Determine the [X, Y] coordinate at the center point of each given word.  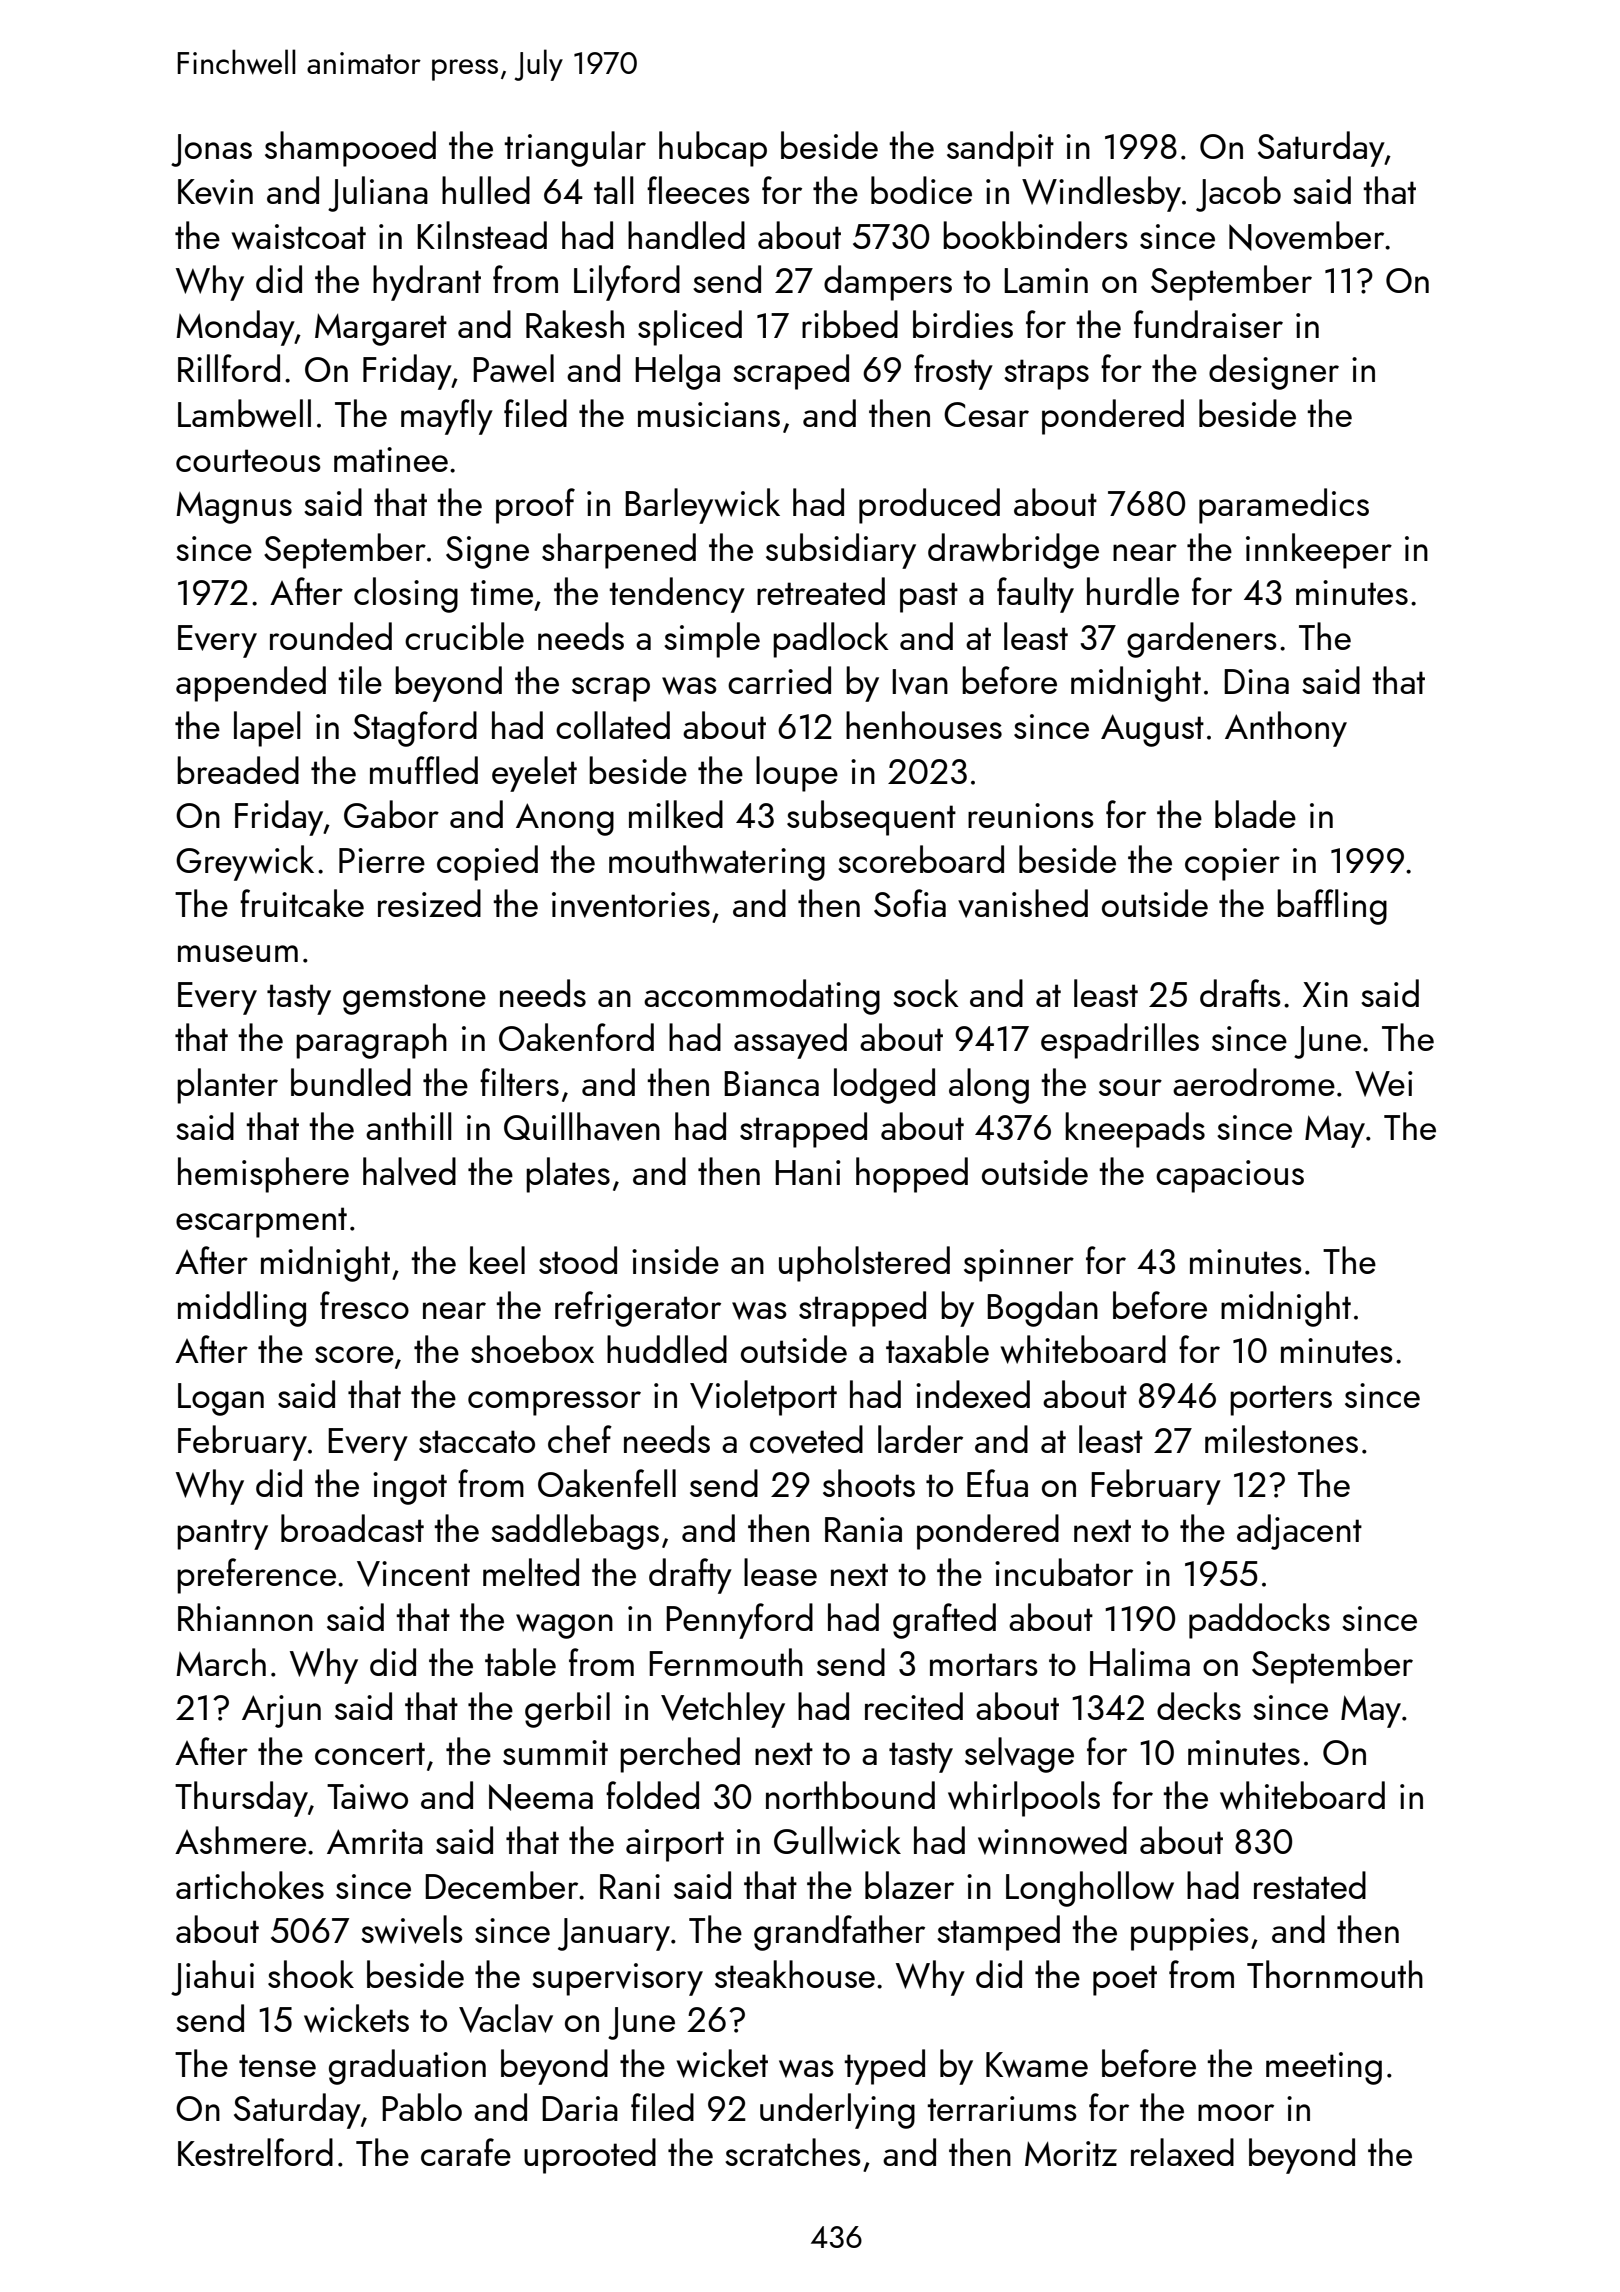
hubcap [713, 149]
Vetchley [723, 1710]
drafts [1240, 993]
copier [1232, 864]
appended [251, 684]
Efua [997, 1483]
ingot [410, 1488]
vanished [1023, 903]
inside [675, 1260]
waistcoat [299, 237]
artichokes [250, 1885]
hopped [912, 1175]
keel [497, 1260]
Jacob [1238, 194]
